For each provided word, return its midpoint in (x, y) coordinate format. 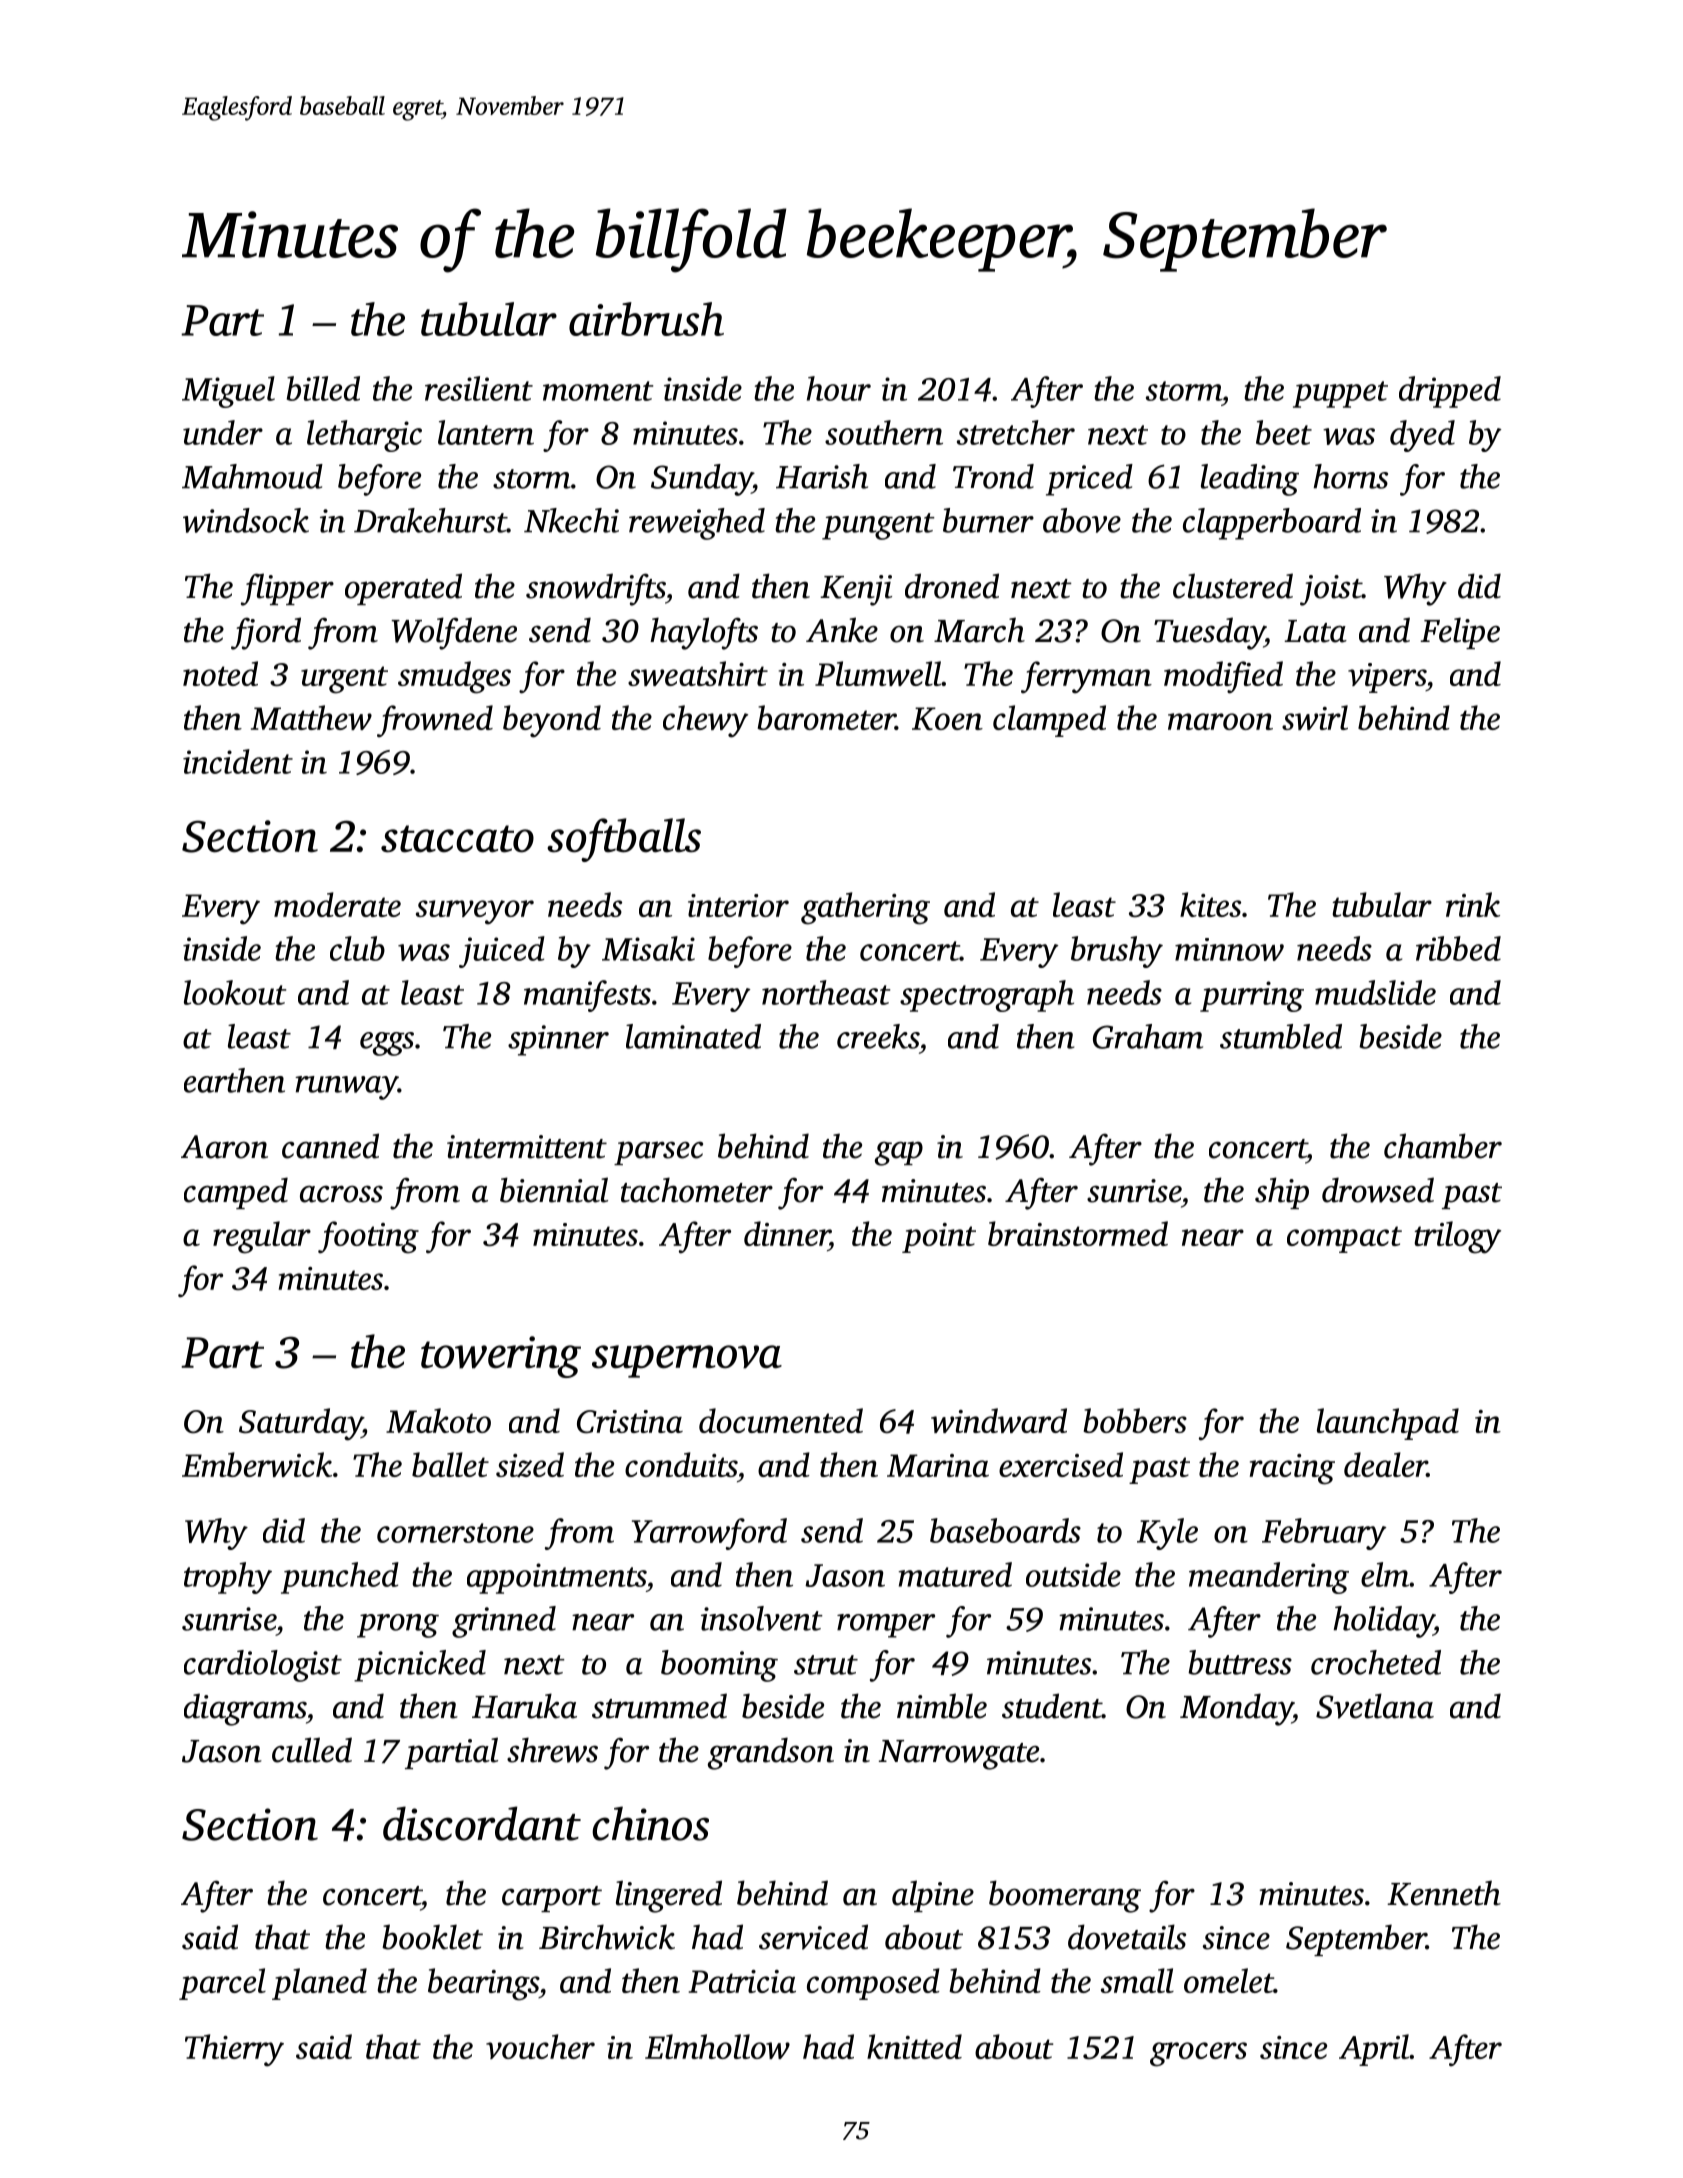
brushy (1117, 952)
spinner (558, 1040)
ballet (450, 1464)
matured (955, 1574)
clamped (1049, 721)
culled (312, 1750)
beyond (552, 721)
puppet (1340, 394)
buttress (1240, 1662)
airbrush (646, 319)
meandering (1269, 1578)
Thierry (234, 2050)
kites (1210, 904)
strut (826, 1665)
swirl (1315, 717)
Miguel (228, 392)
